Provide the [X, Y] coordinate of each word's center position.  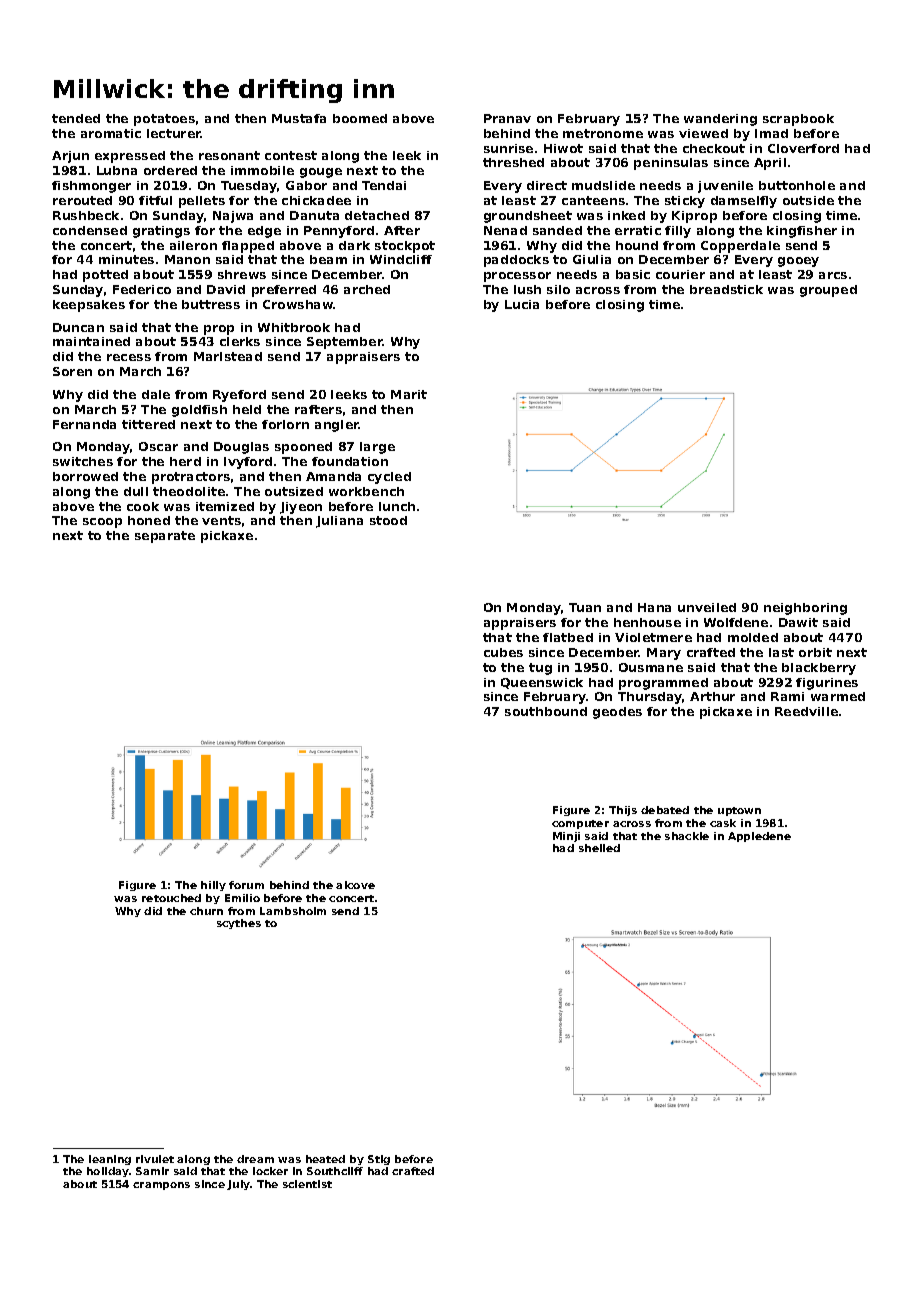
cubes [503, 652]
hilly [213, 886]
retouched [171, 898]
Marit [409, 394]
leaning [110, 1160]
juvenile [725, 187]
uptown [739, 811]
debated [665, 810]
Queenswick [542, 683]
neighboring [805, 609]
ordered [170, 170]
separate [165, 537]
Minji [566, 837]
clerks [240, 341]
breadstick [726, 289]
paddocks [516, 261]
